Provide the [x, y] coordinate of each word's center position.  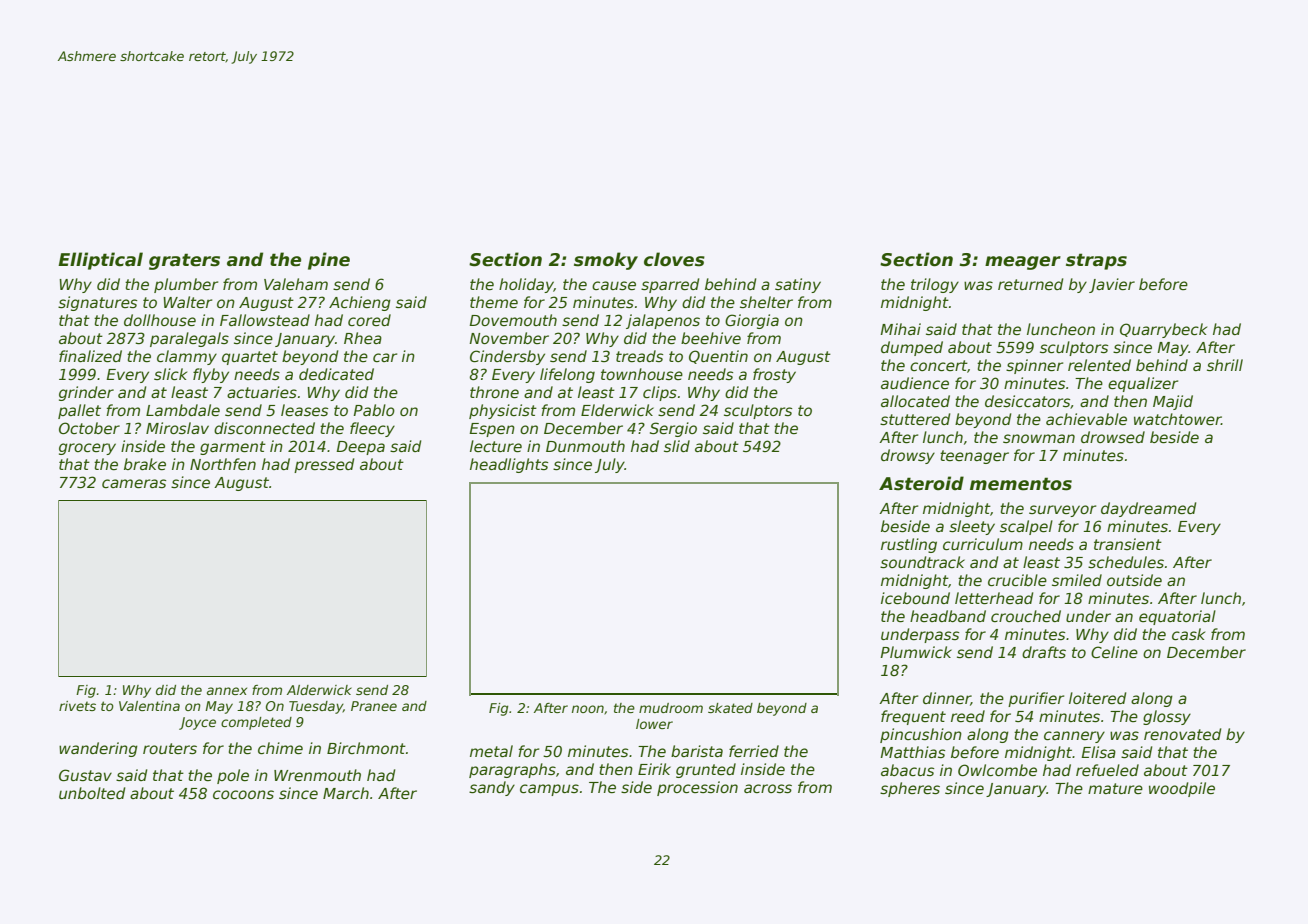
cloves [674, 259]
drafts [1044, 652]
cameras [134, 483]
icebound [915, 598]
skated [730, 708]
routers [170, 748]
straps [1096, 261]
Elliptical [100, 261]
